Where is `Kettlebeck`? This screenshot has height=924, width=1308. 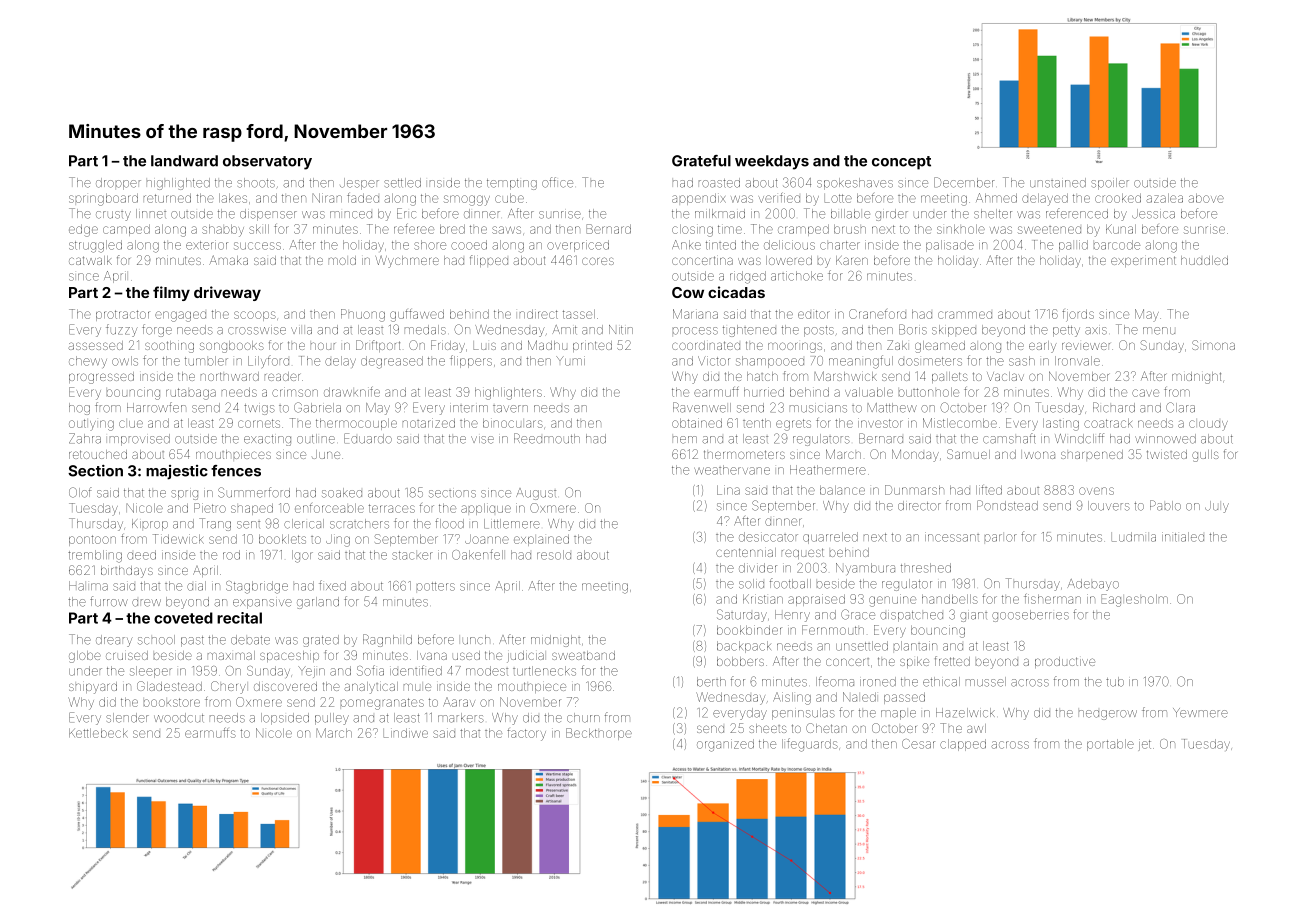
Kettlebeck is located at coordinates (98, 733).
